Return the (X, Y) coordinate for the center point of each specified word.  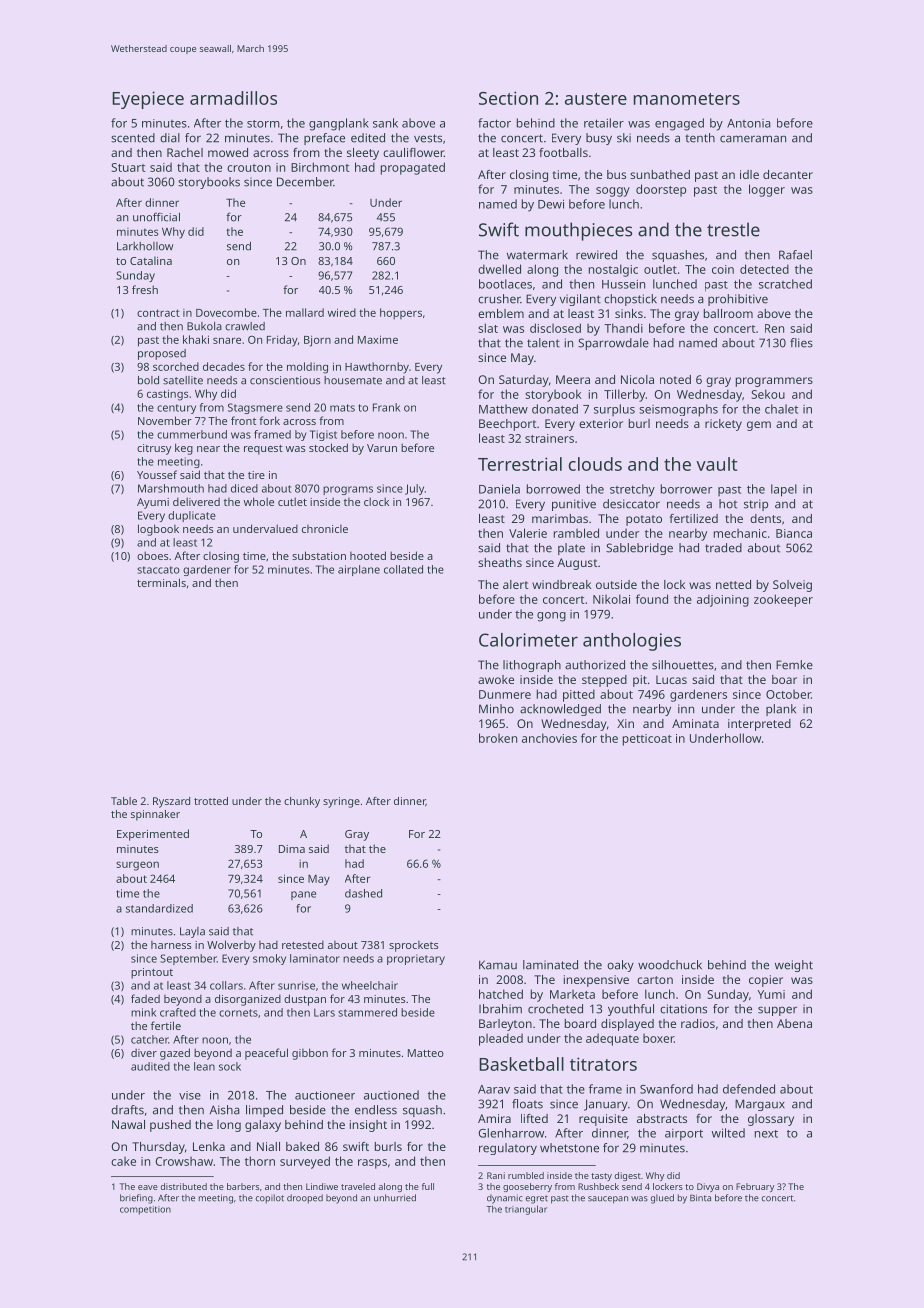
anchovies (549, 738)
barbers (243, 1186)
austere (596, 99)
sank (385, 123)
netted (733, 584)
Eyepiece (148, 100)
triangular (526, 1210)
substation (319, 555)
